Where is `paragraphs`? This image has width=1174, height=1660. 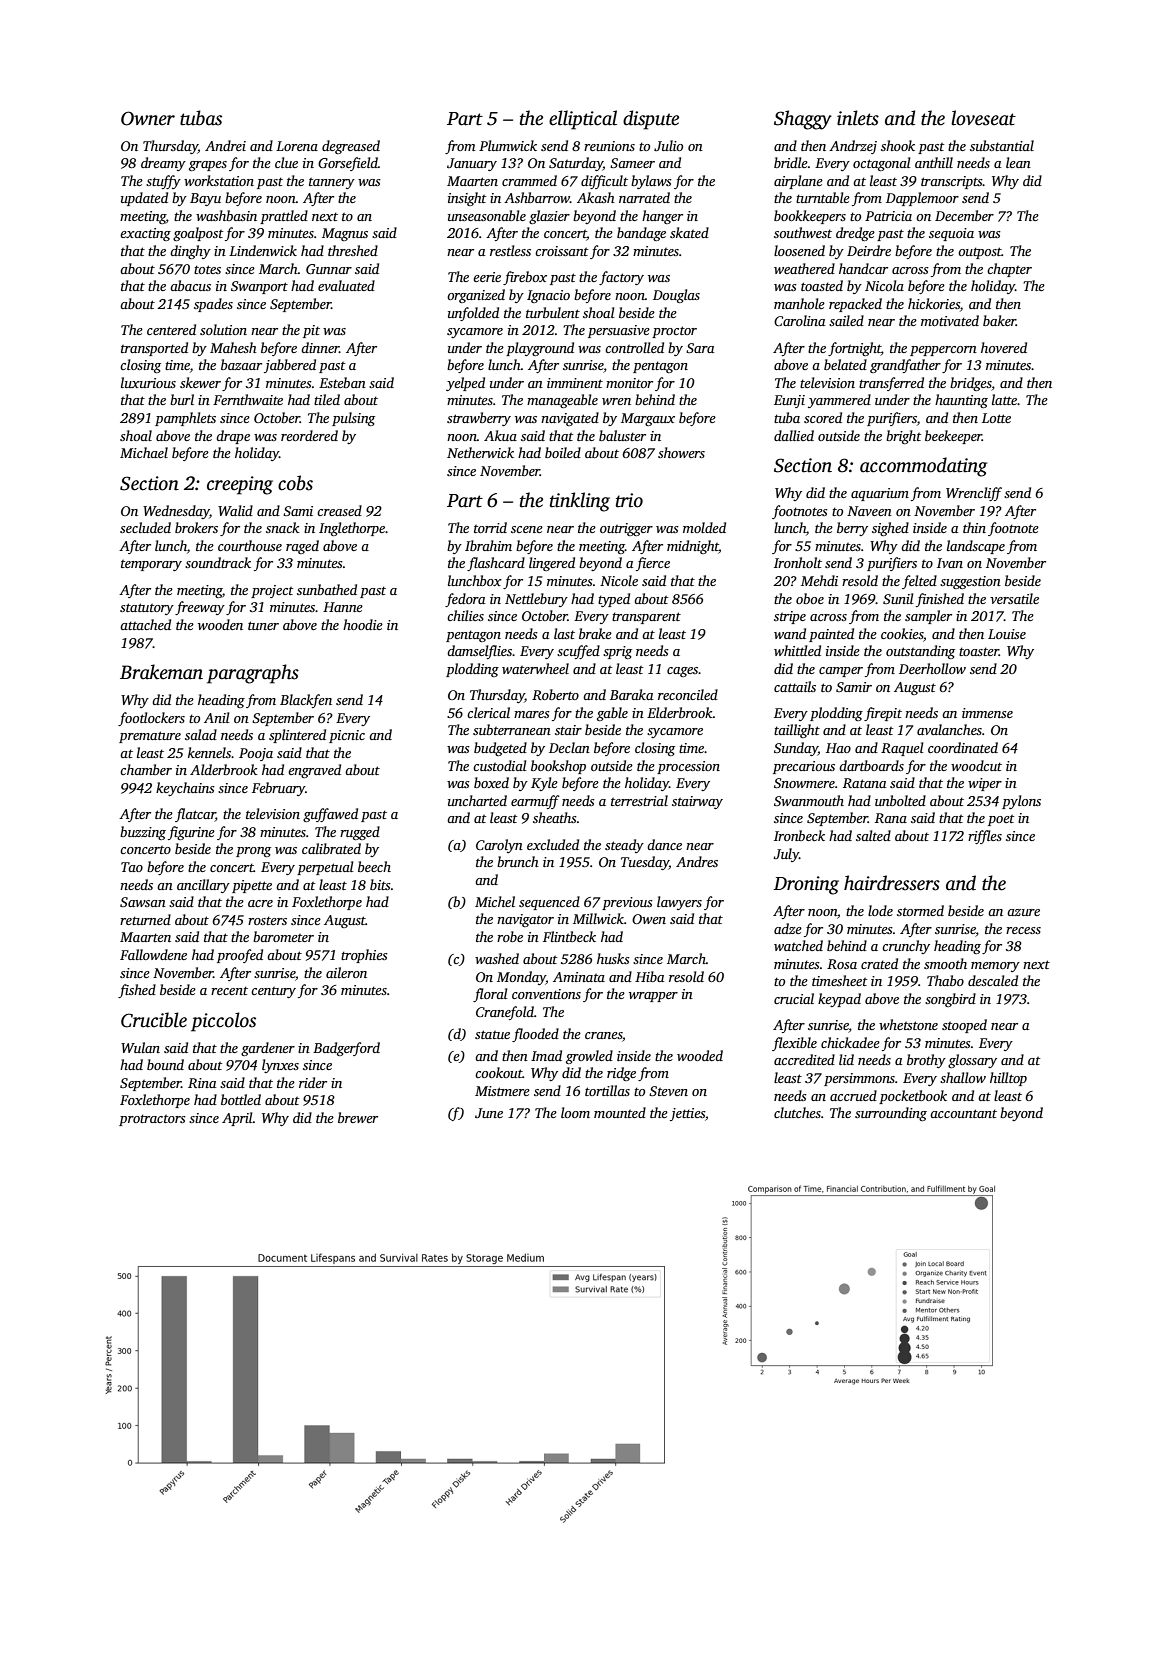
paragraphs is located at coordinates (253, 674).
